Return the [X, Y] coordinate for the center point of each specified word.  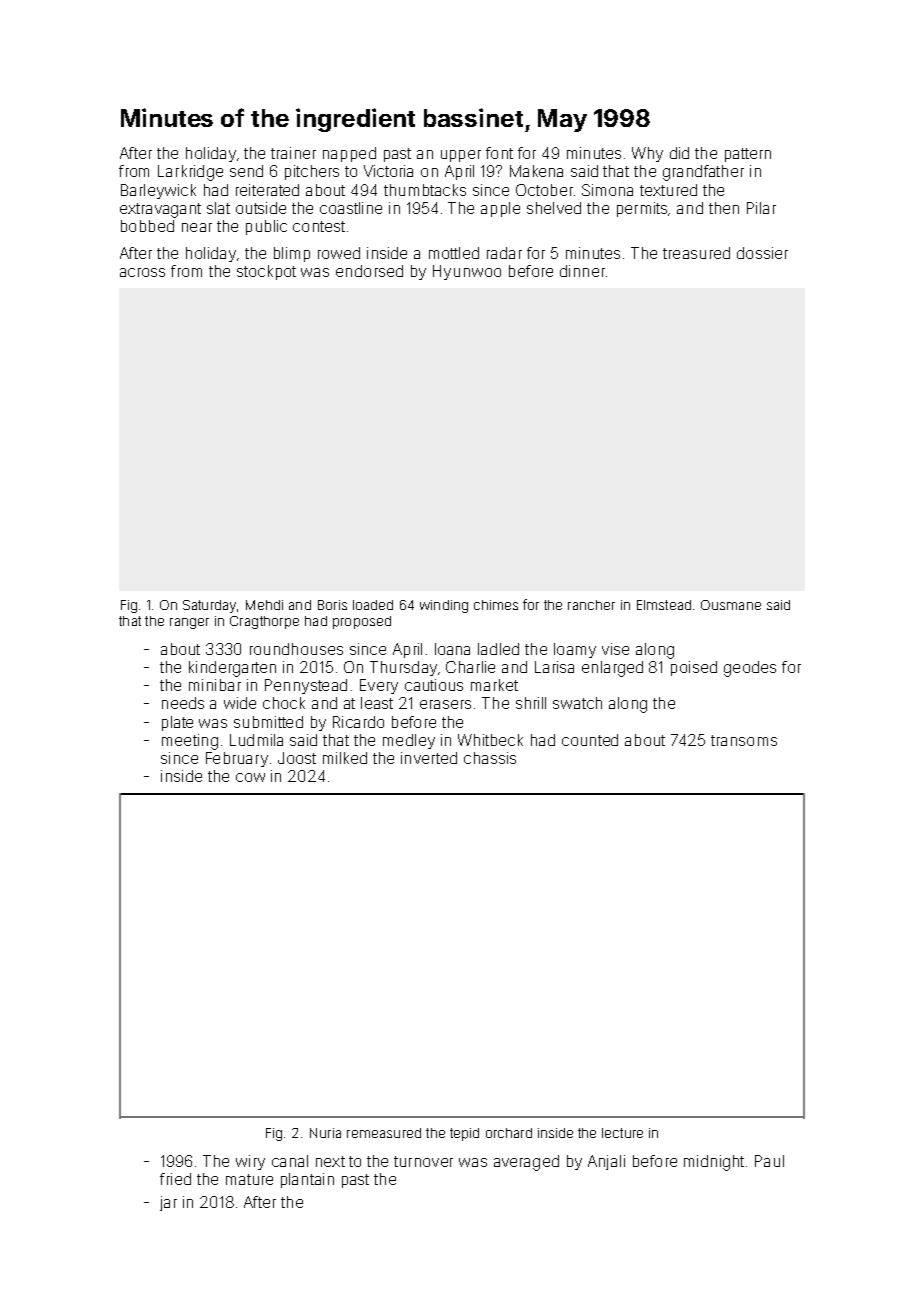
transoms [744, 740]
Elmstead [664, 605]
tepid [464, 1134]
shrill [531, 703]
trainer [293, 153]
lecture [622, 1133]
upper [461, 156]
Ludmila [256, 740]
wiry [250, 1162]
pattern [748, 155]
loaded [373, 605]
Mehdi [264, 605]
